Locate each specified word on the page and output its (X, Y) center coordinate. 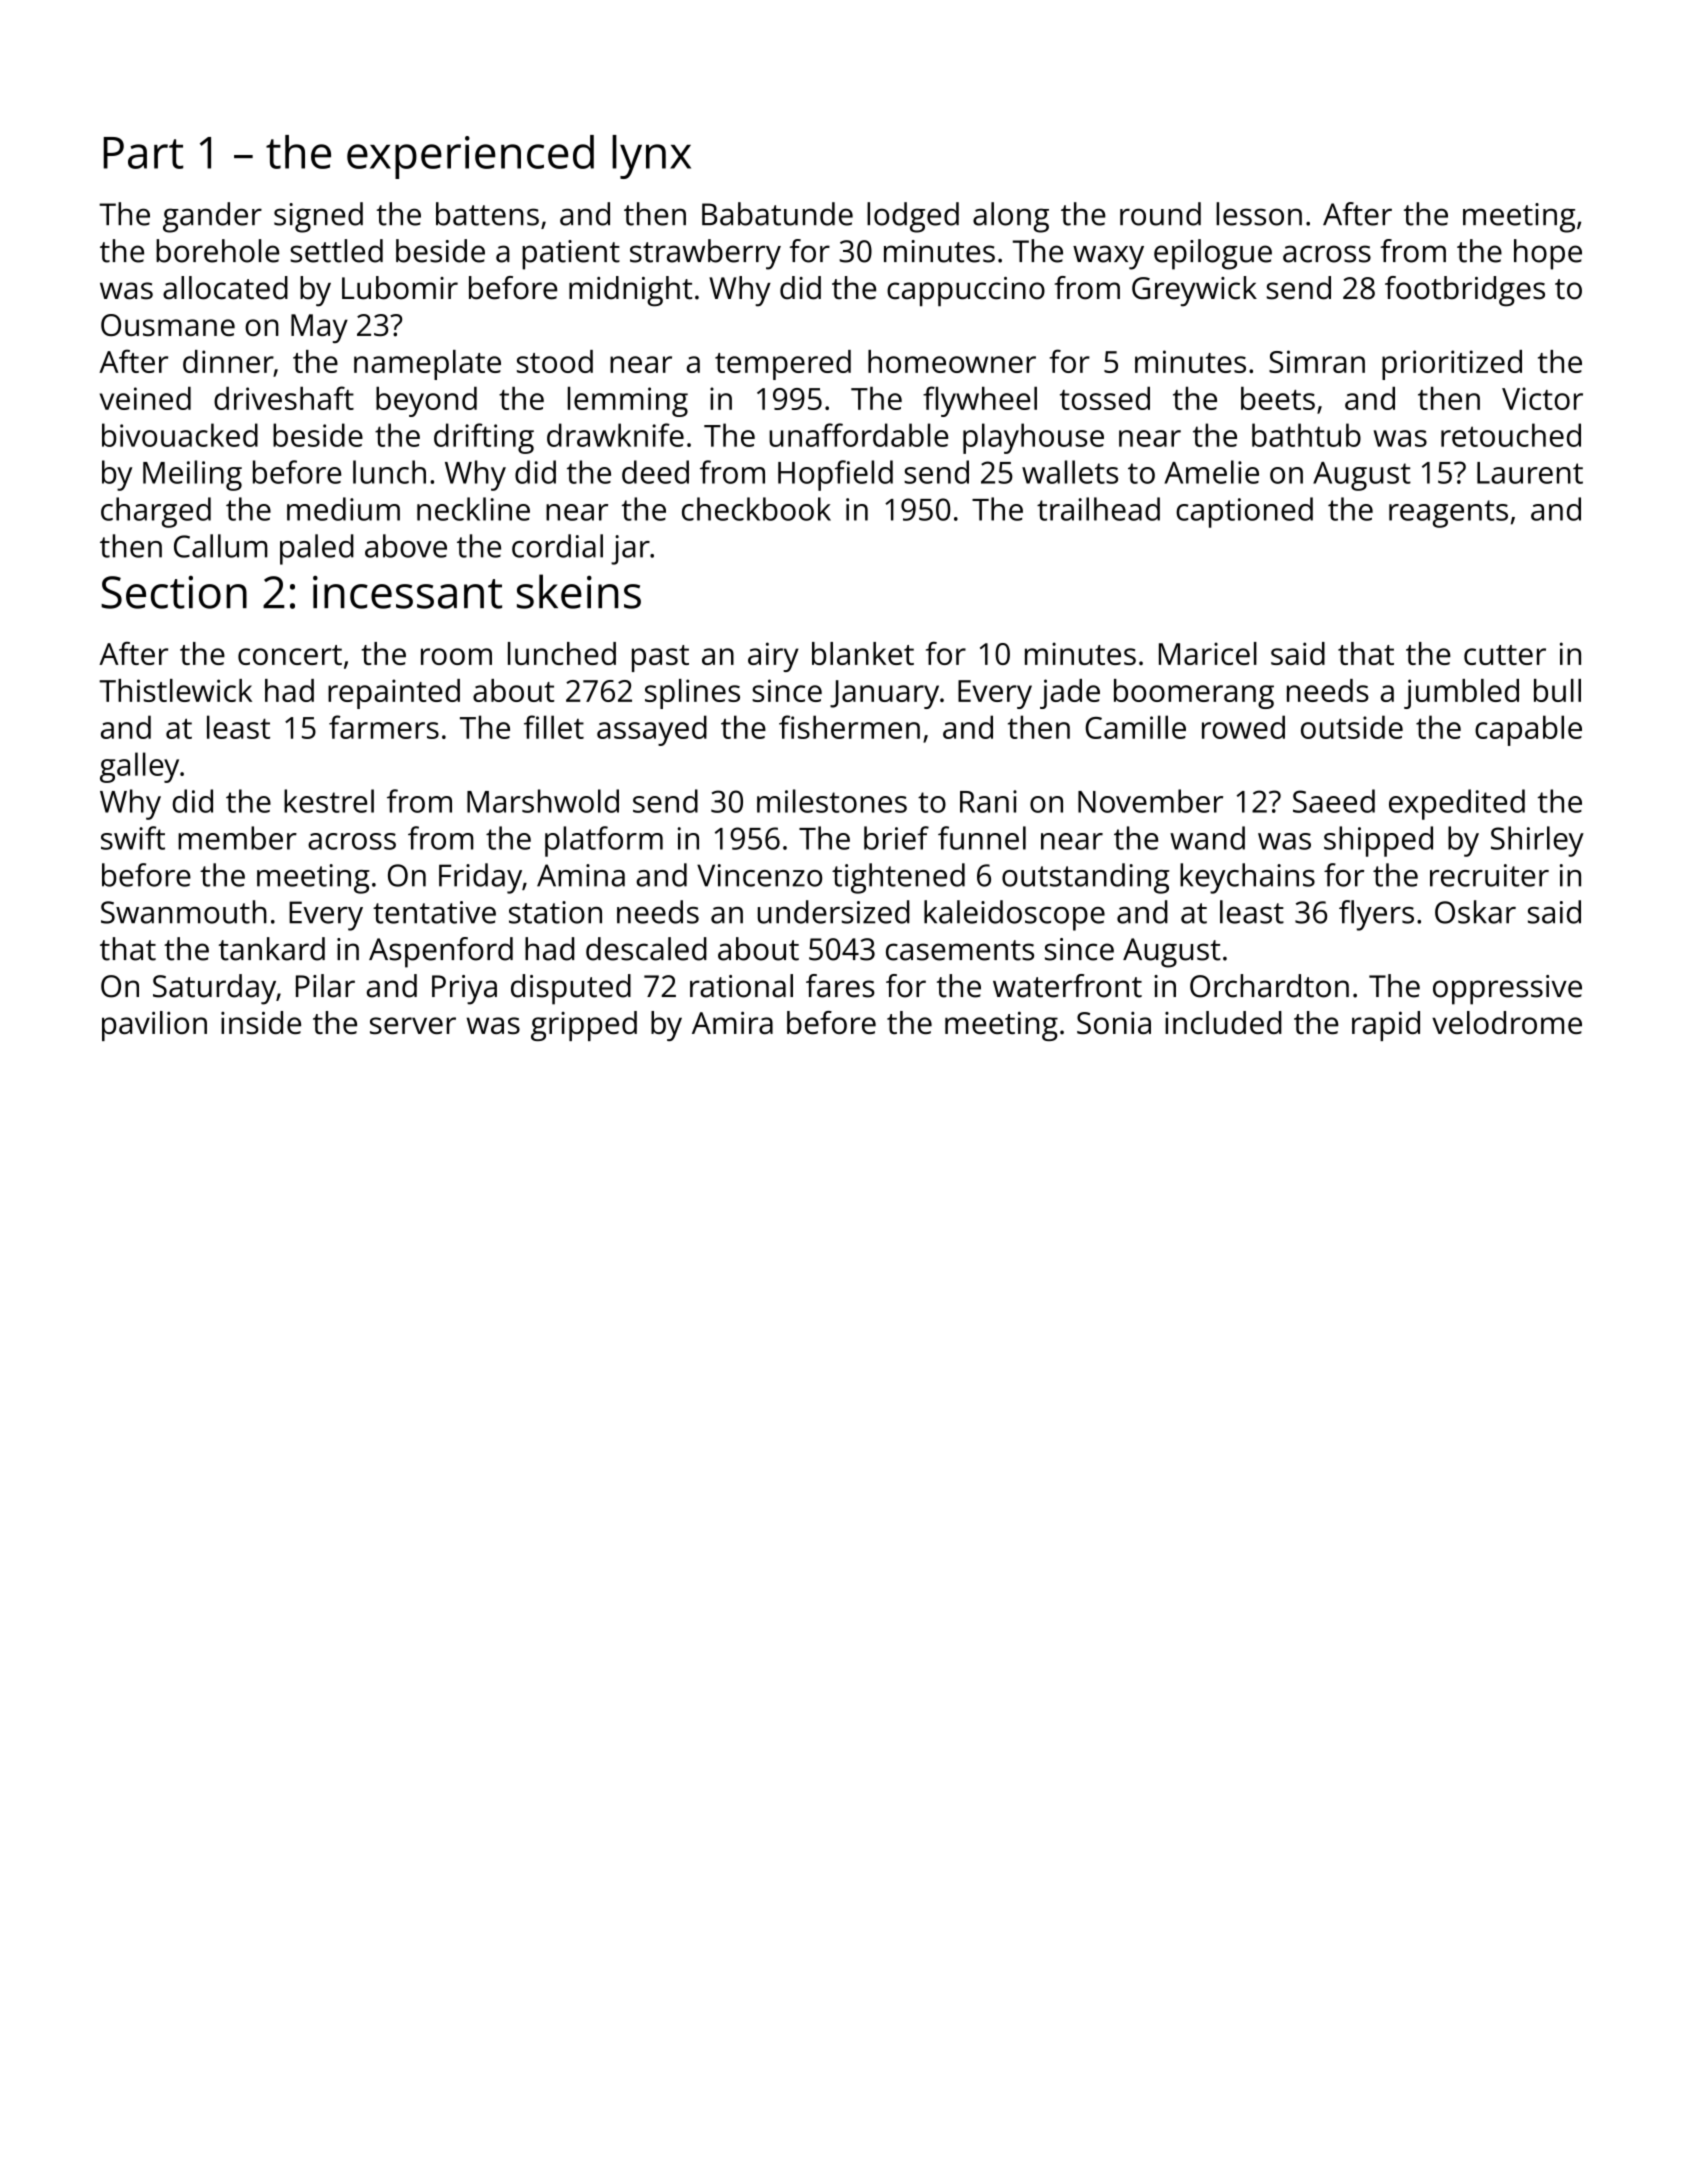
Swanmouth (184, 912)
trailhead (1098, 509)
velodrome (1507, 1022)
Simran (1317, 361)
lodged (913, 217)
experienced (470, 157)
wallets (1070, 472)
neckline (473, 509)
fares (840, 986)
